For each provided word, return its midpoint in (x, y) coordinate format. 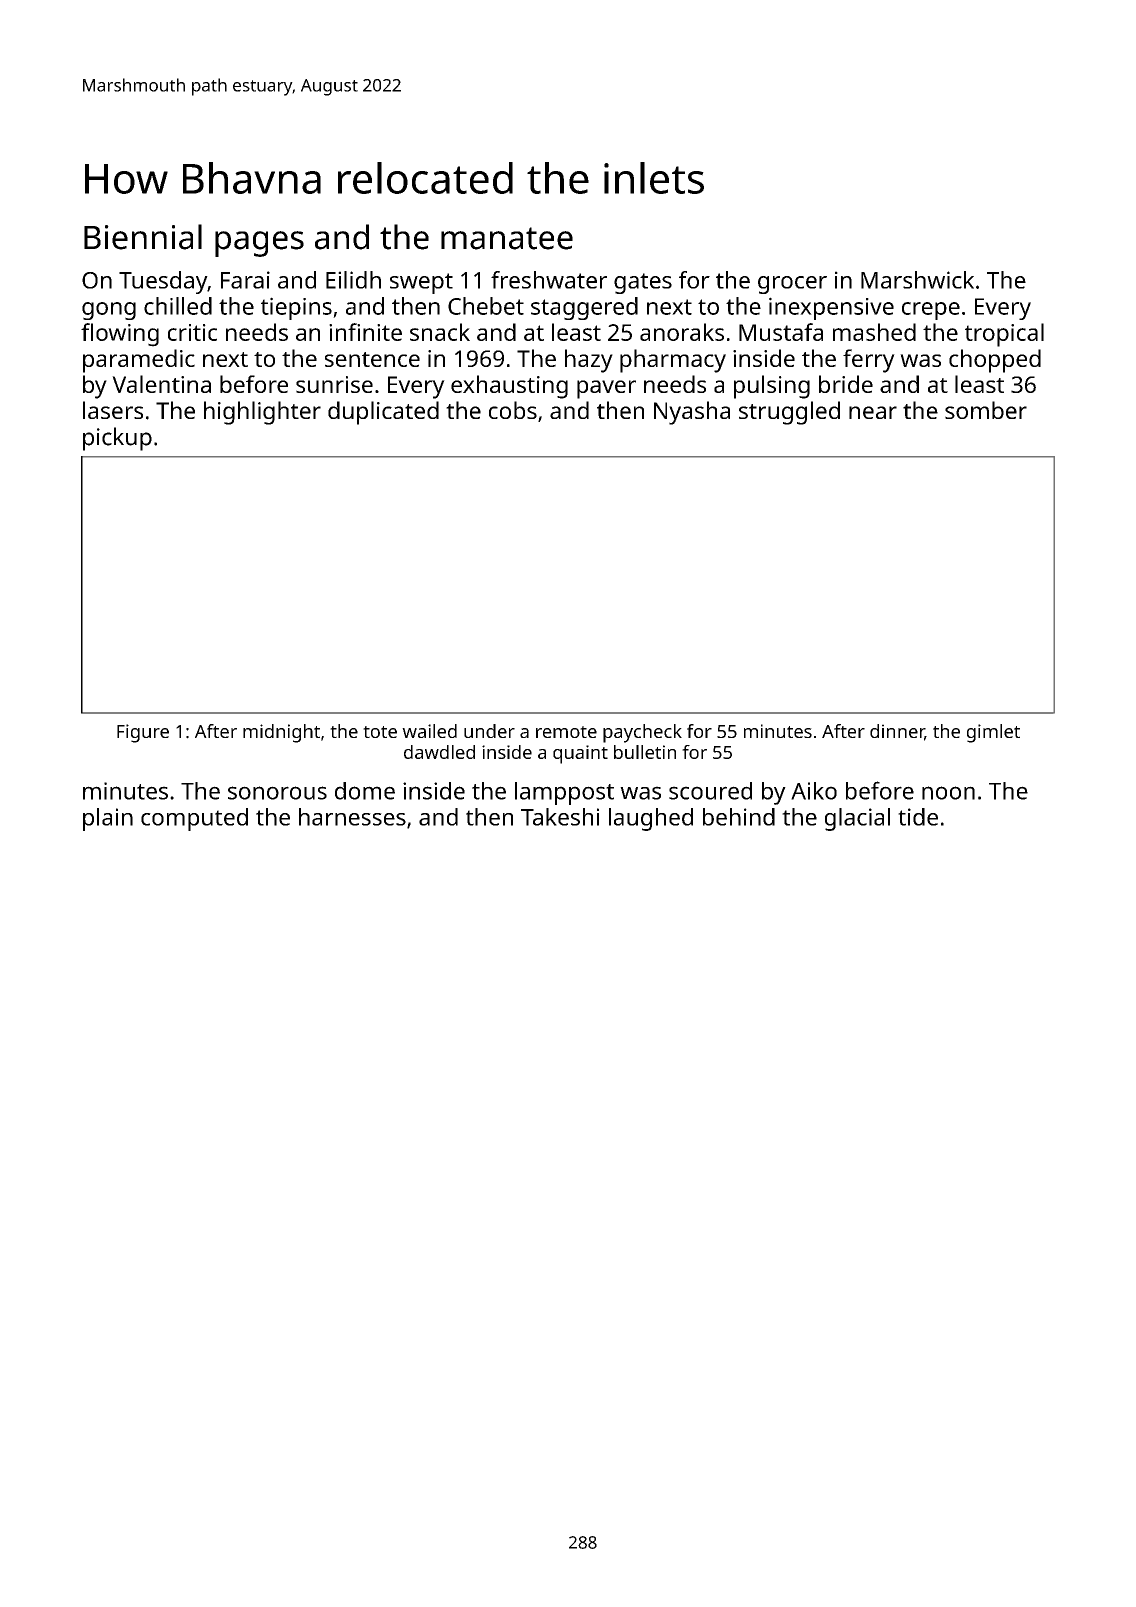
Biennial (143, 237)
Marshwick (917, 280)
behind (739, 817)
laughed (651, 819)
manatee (507, 238)
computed (194, 819)
